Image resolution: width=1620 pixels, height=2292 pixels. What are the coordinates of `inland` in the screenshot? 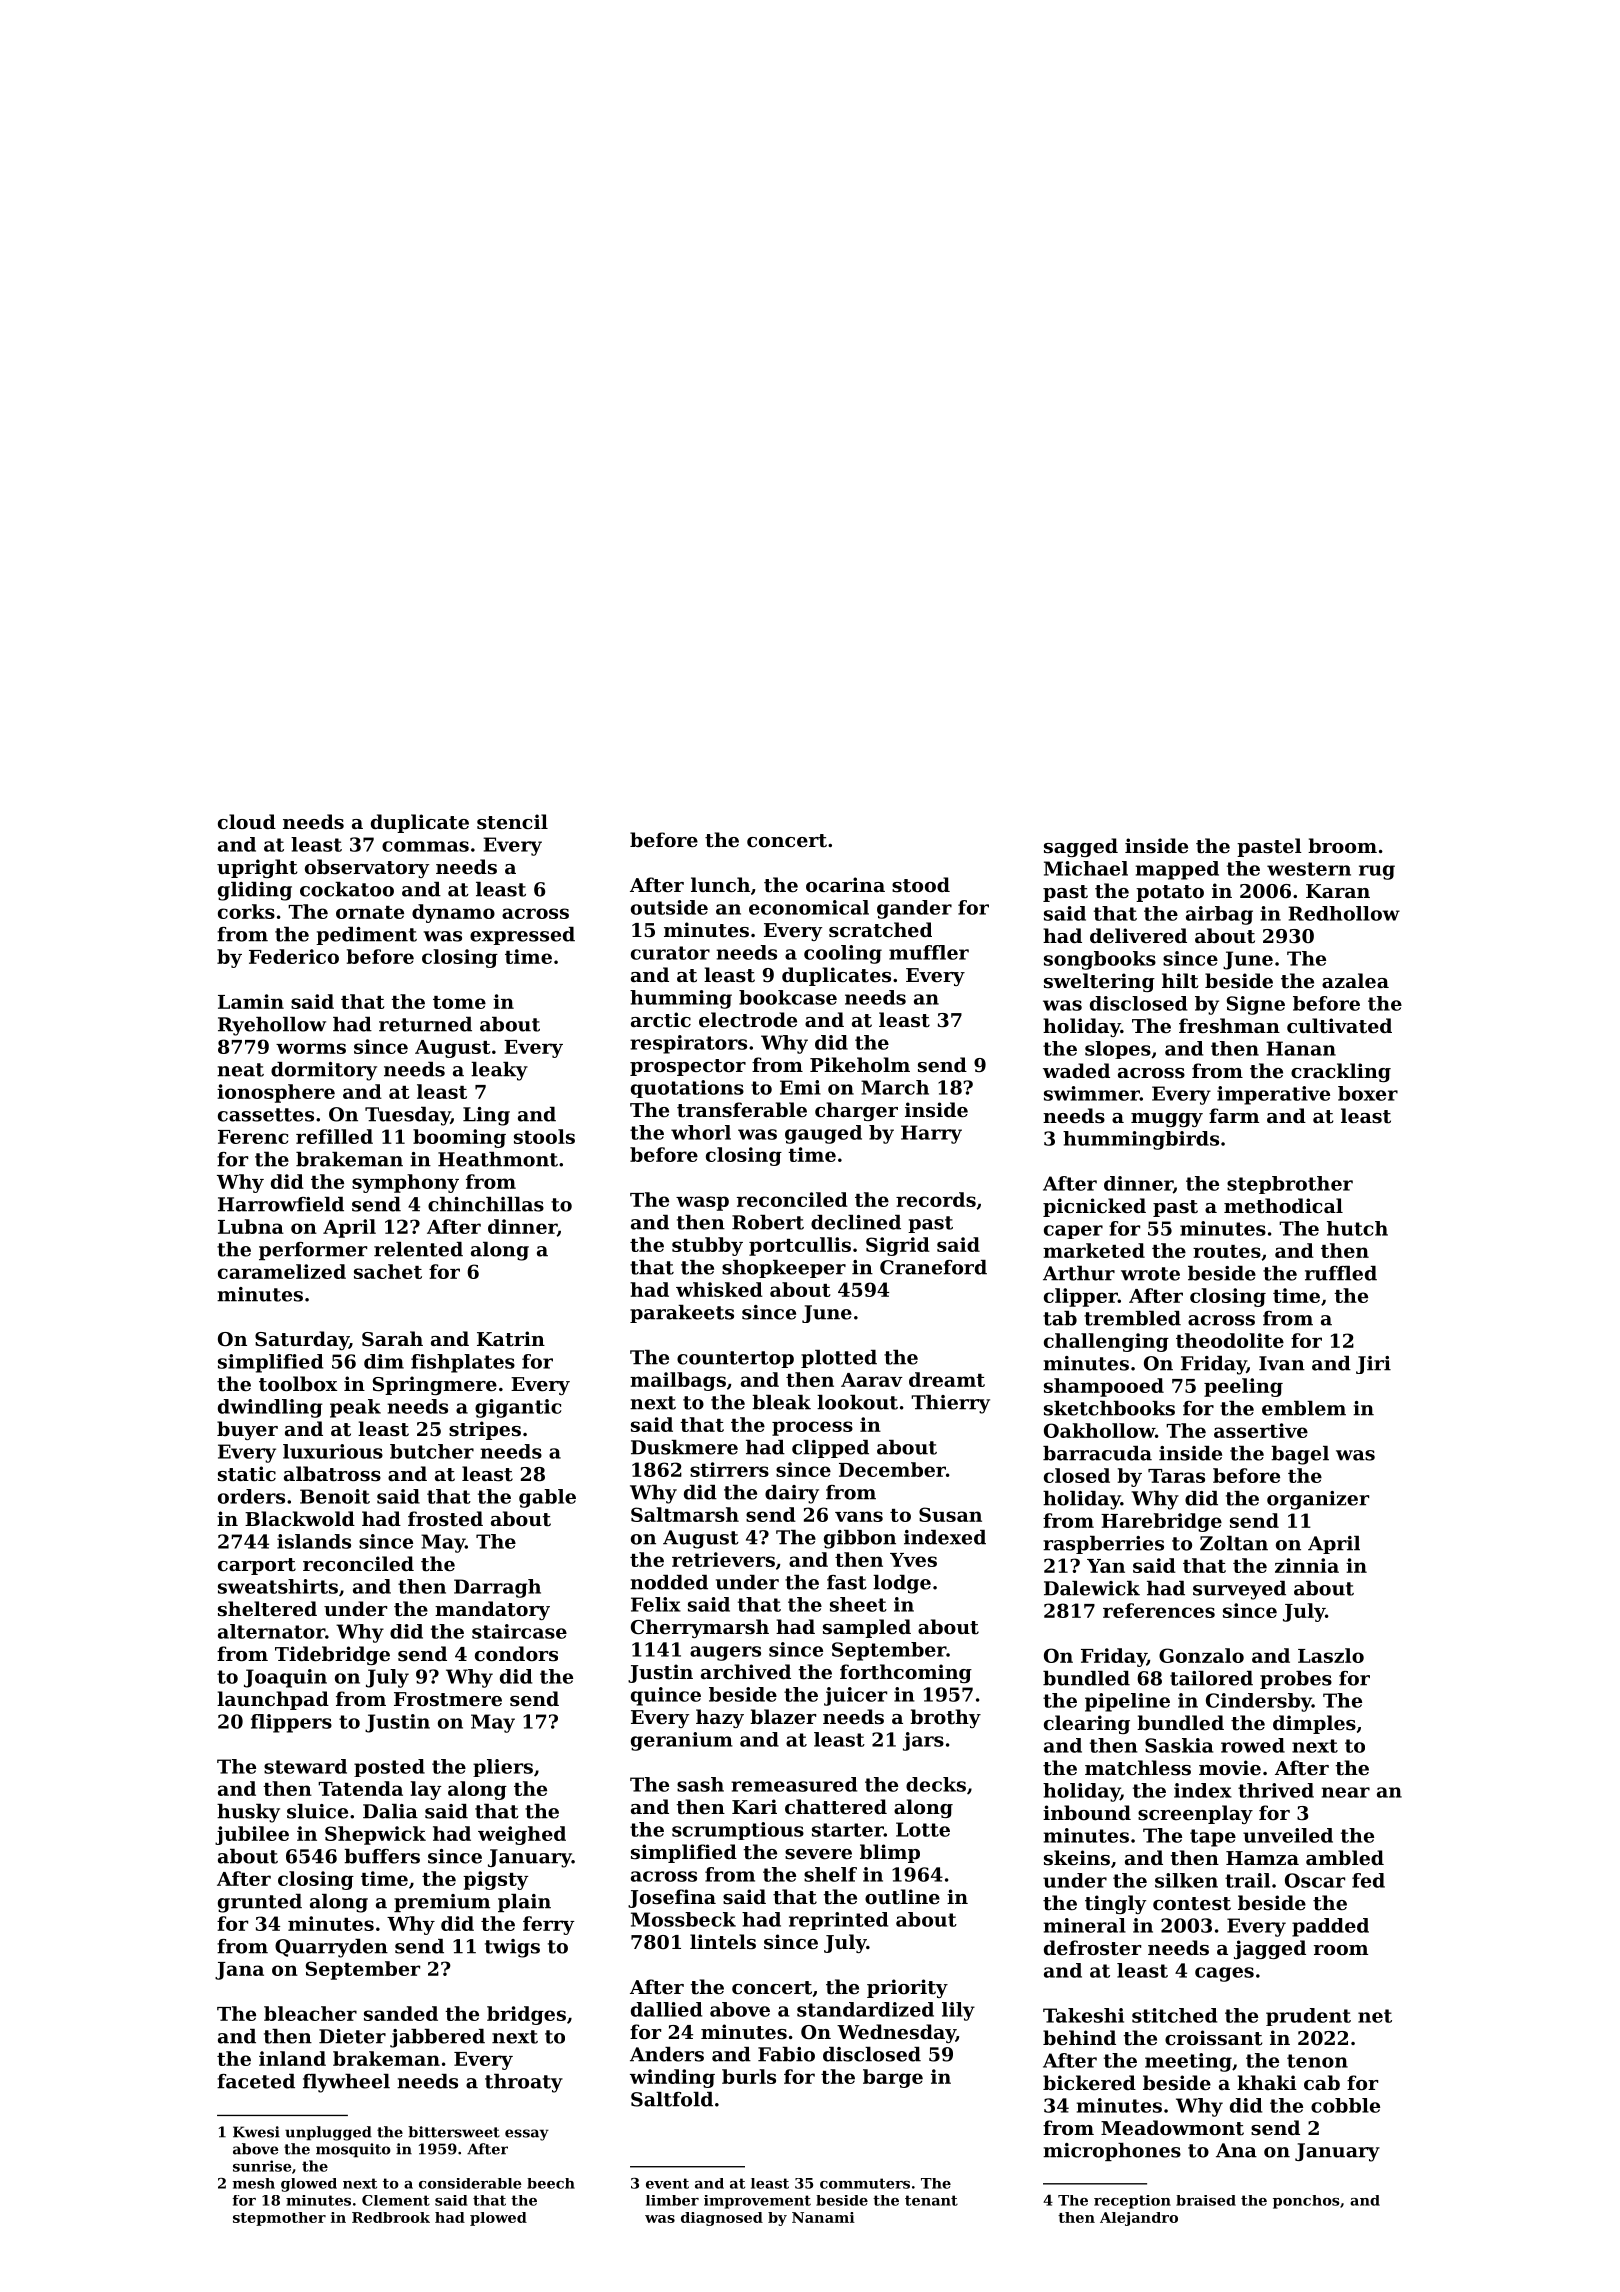 It's located at (292, 2058).
